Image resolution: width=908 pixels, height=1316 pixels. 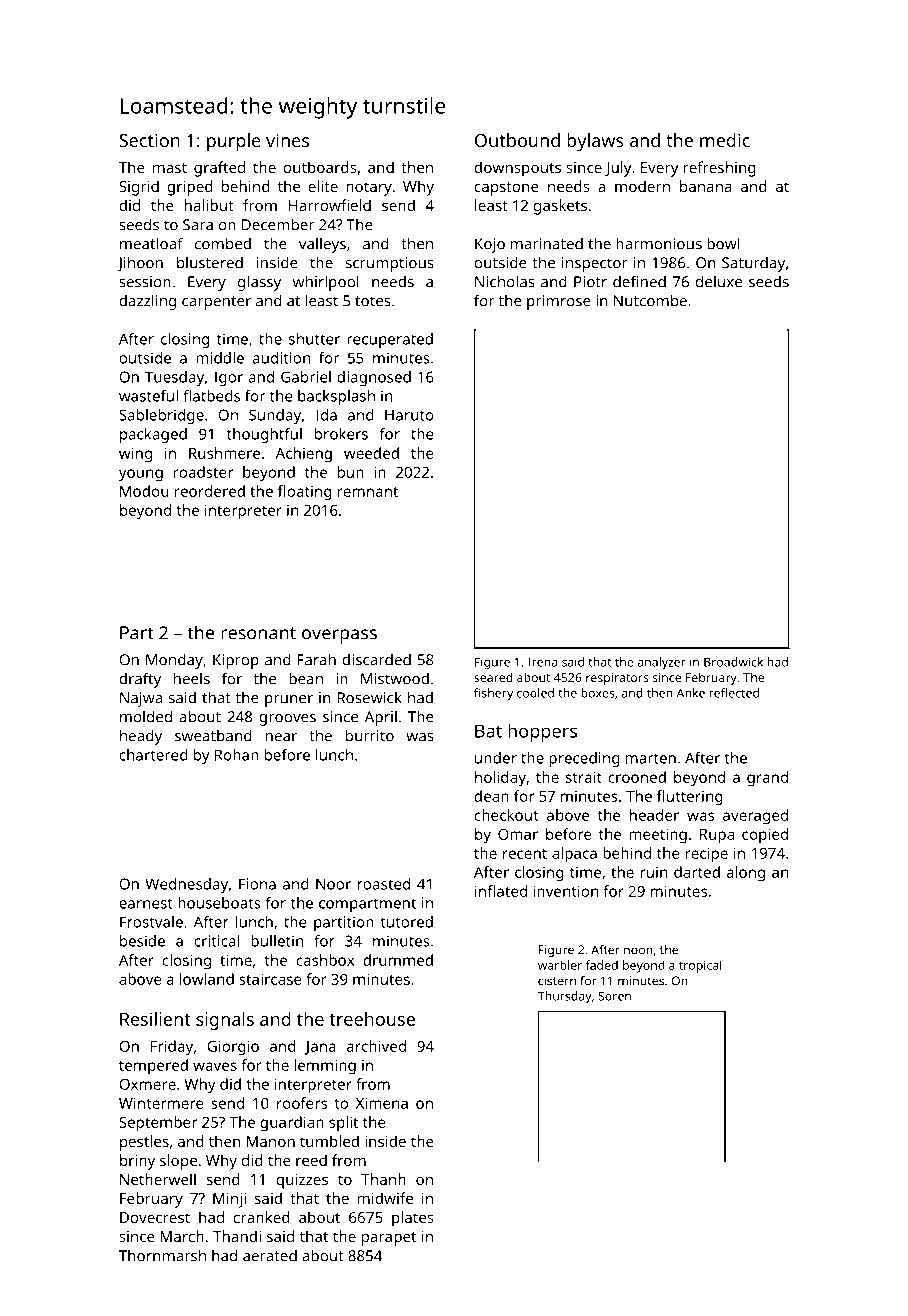 What do you see at coordinates (237, 755) in the document?
I see `Rohan` at bounding box center [237, 755].
